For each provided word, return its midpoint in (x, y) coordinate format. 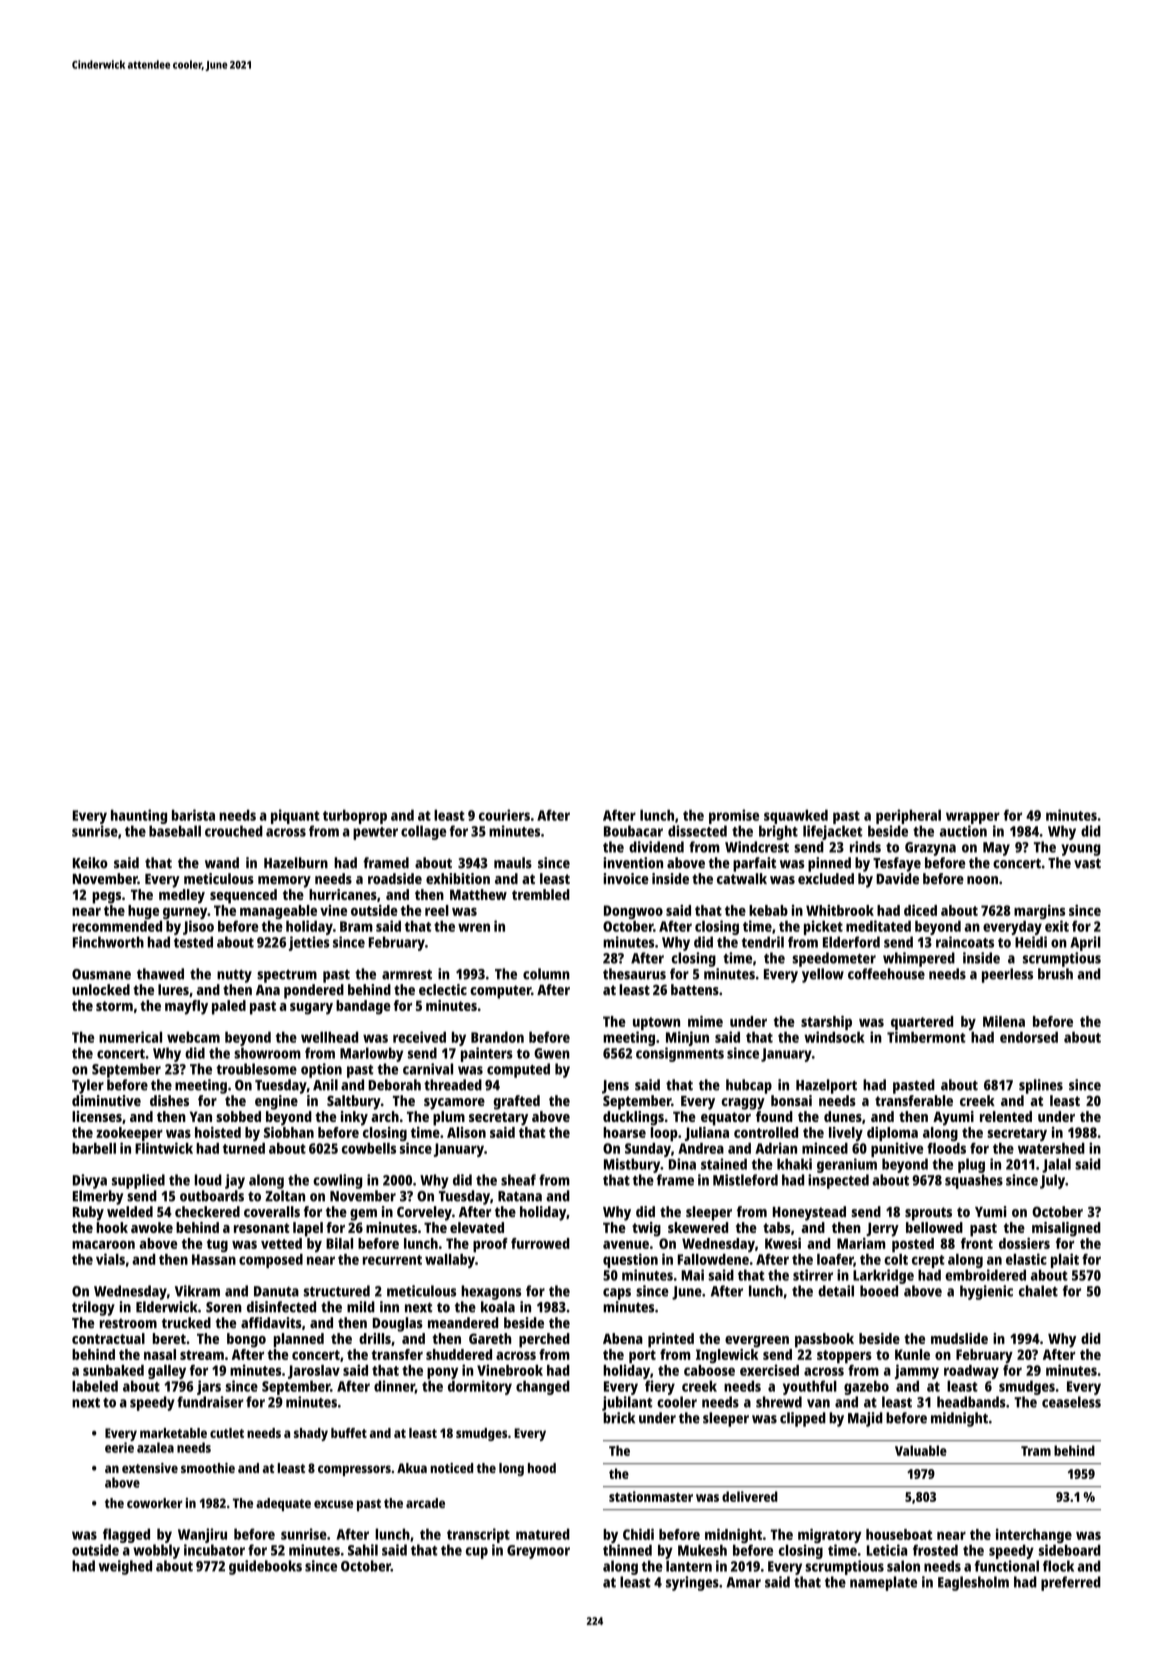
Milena (1004, 1021)
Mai (692, 1275)
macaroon (103, 1245)
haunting (139, 816)
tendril (763, 942)
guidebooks (265, 1567)
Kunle (912, 1354)
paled (229, 1007)
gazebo (866, 1387)
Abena (623, 1338)
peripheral (908, 816)
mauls (513, 863)
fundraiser (210, 1402)
